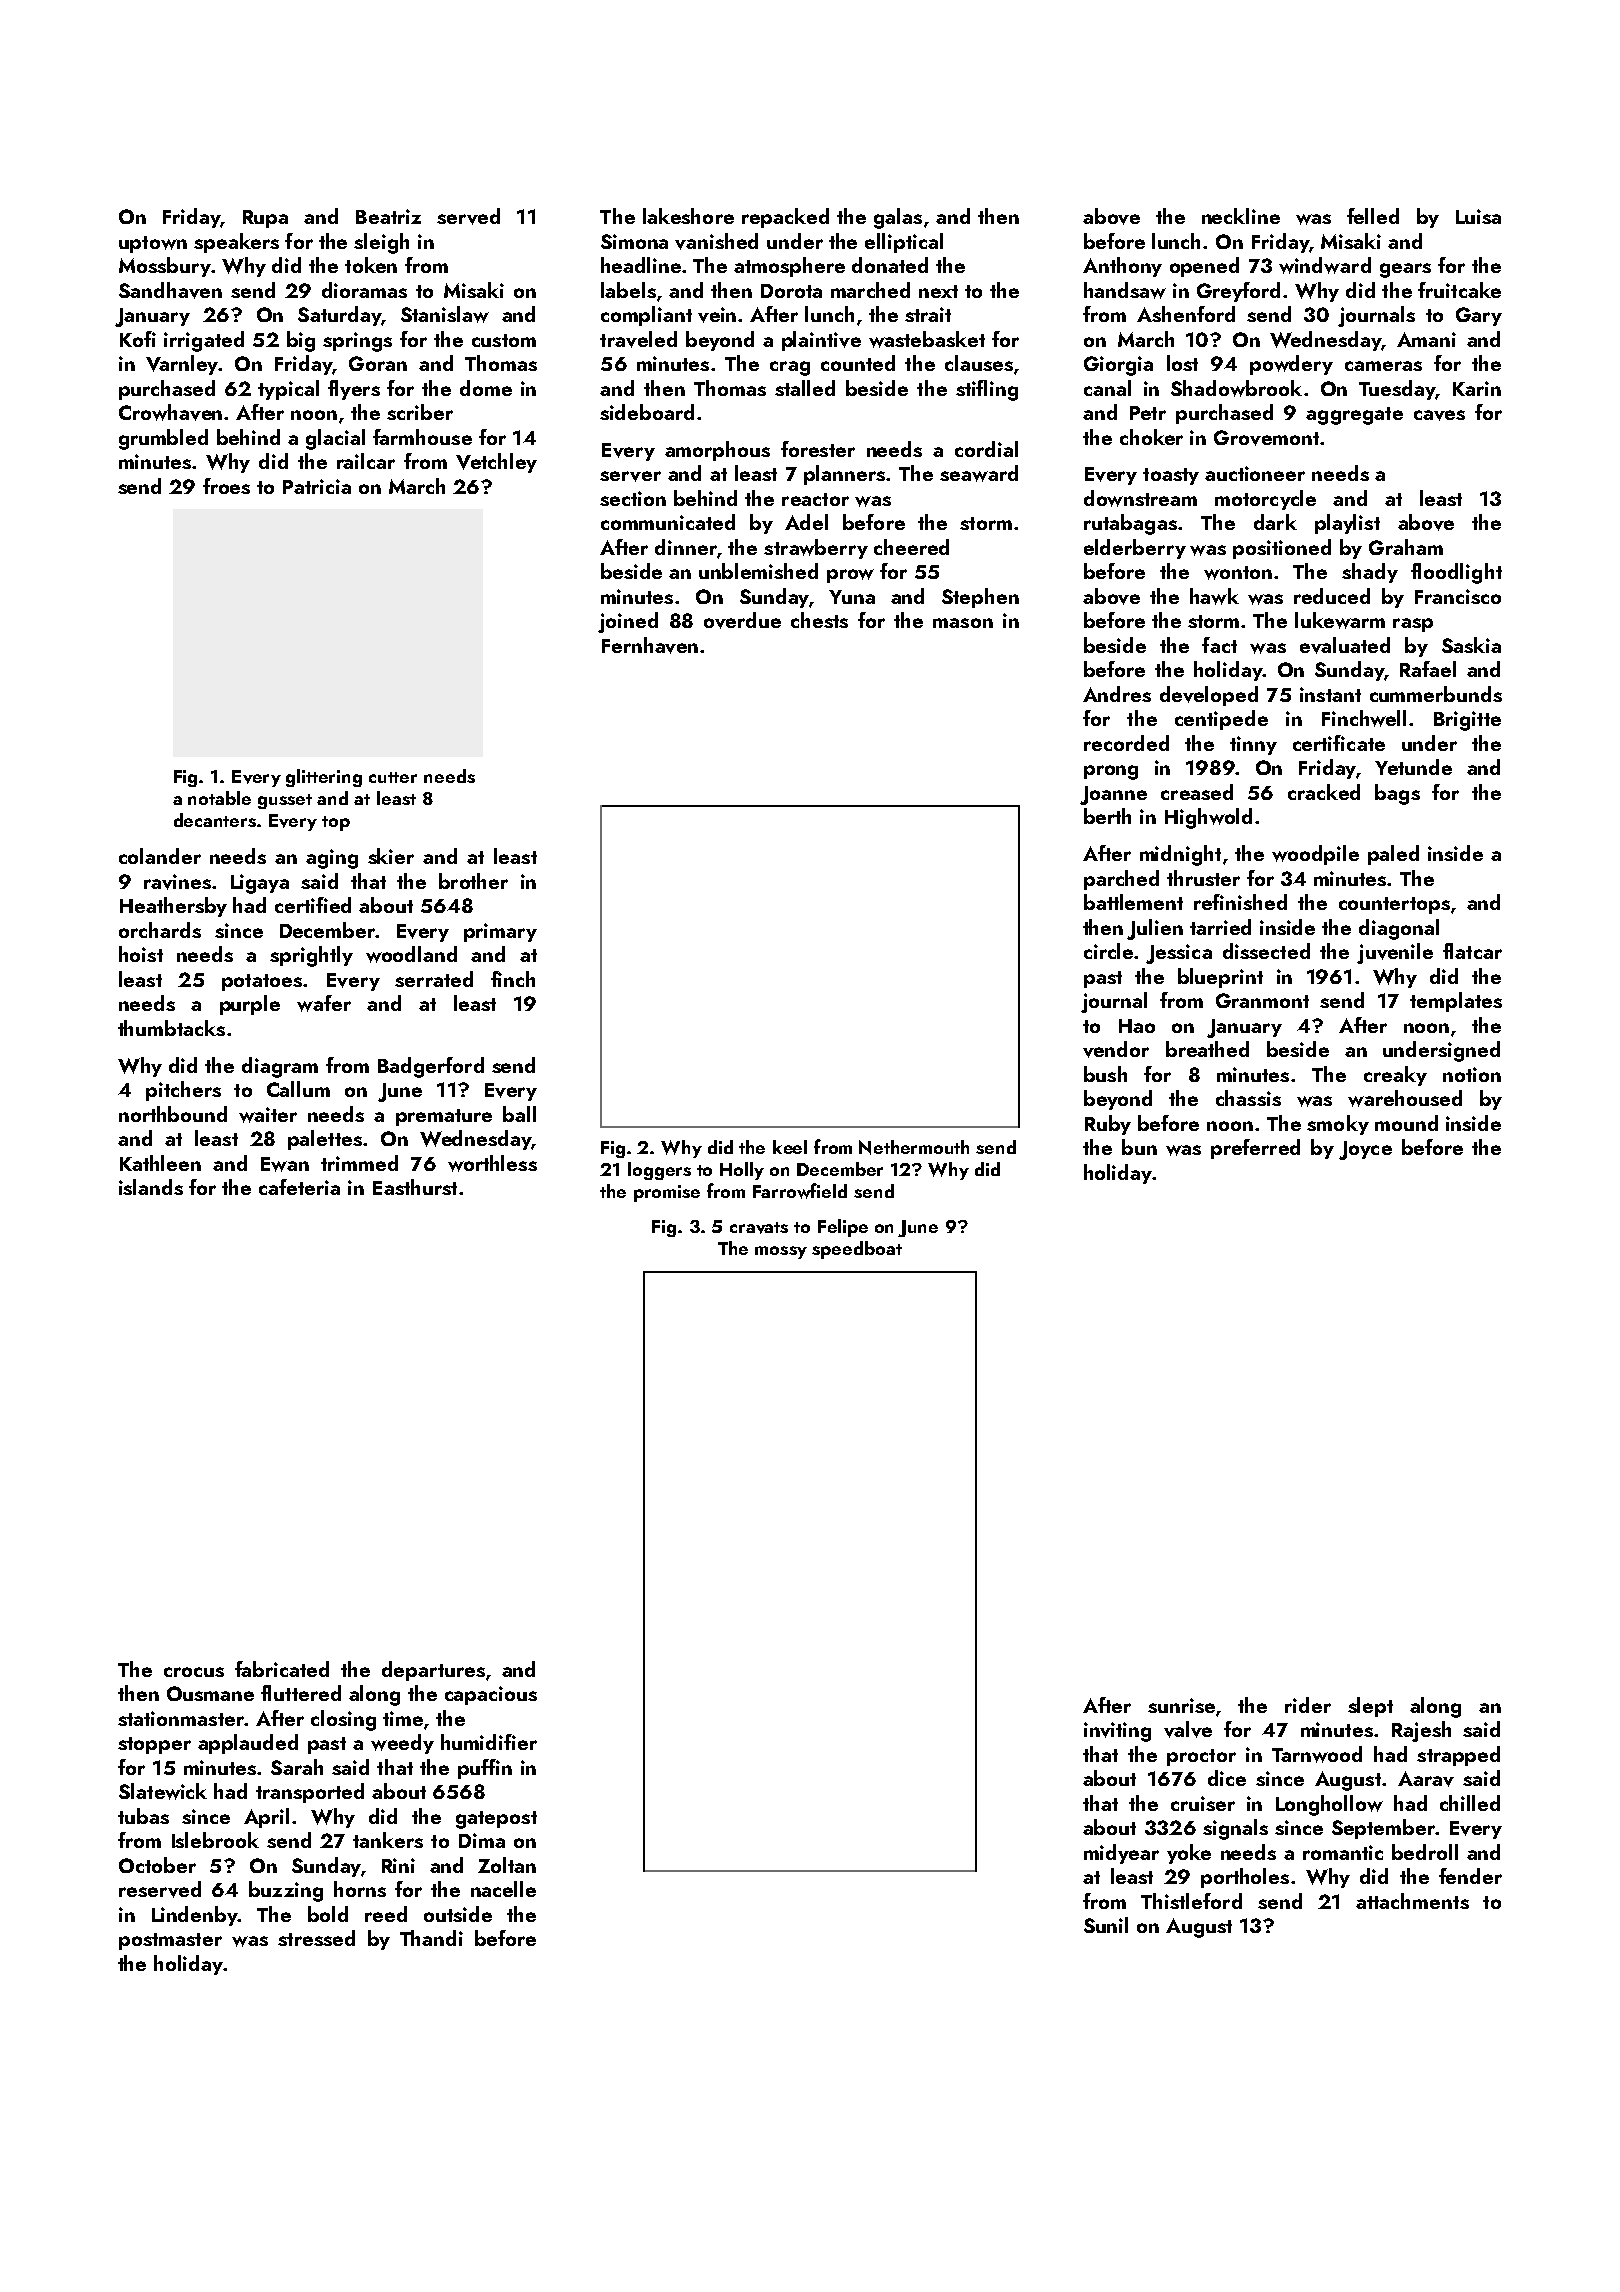 This document has width=1620, height=2292. I want to click on cordial, so click(986, 449).
